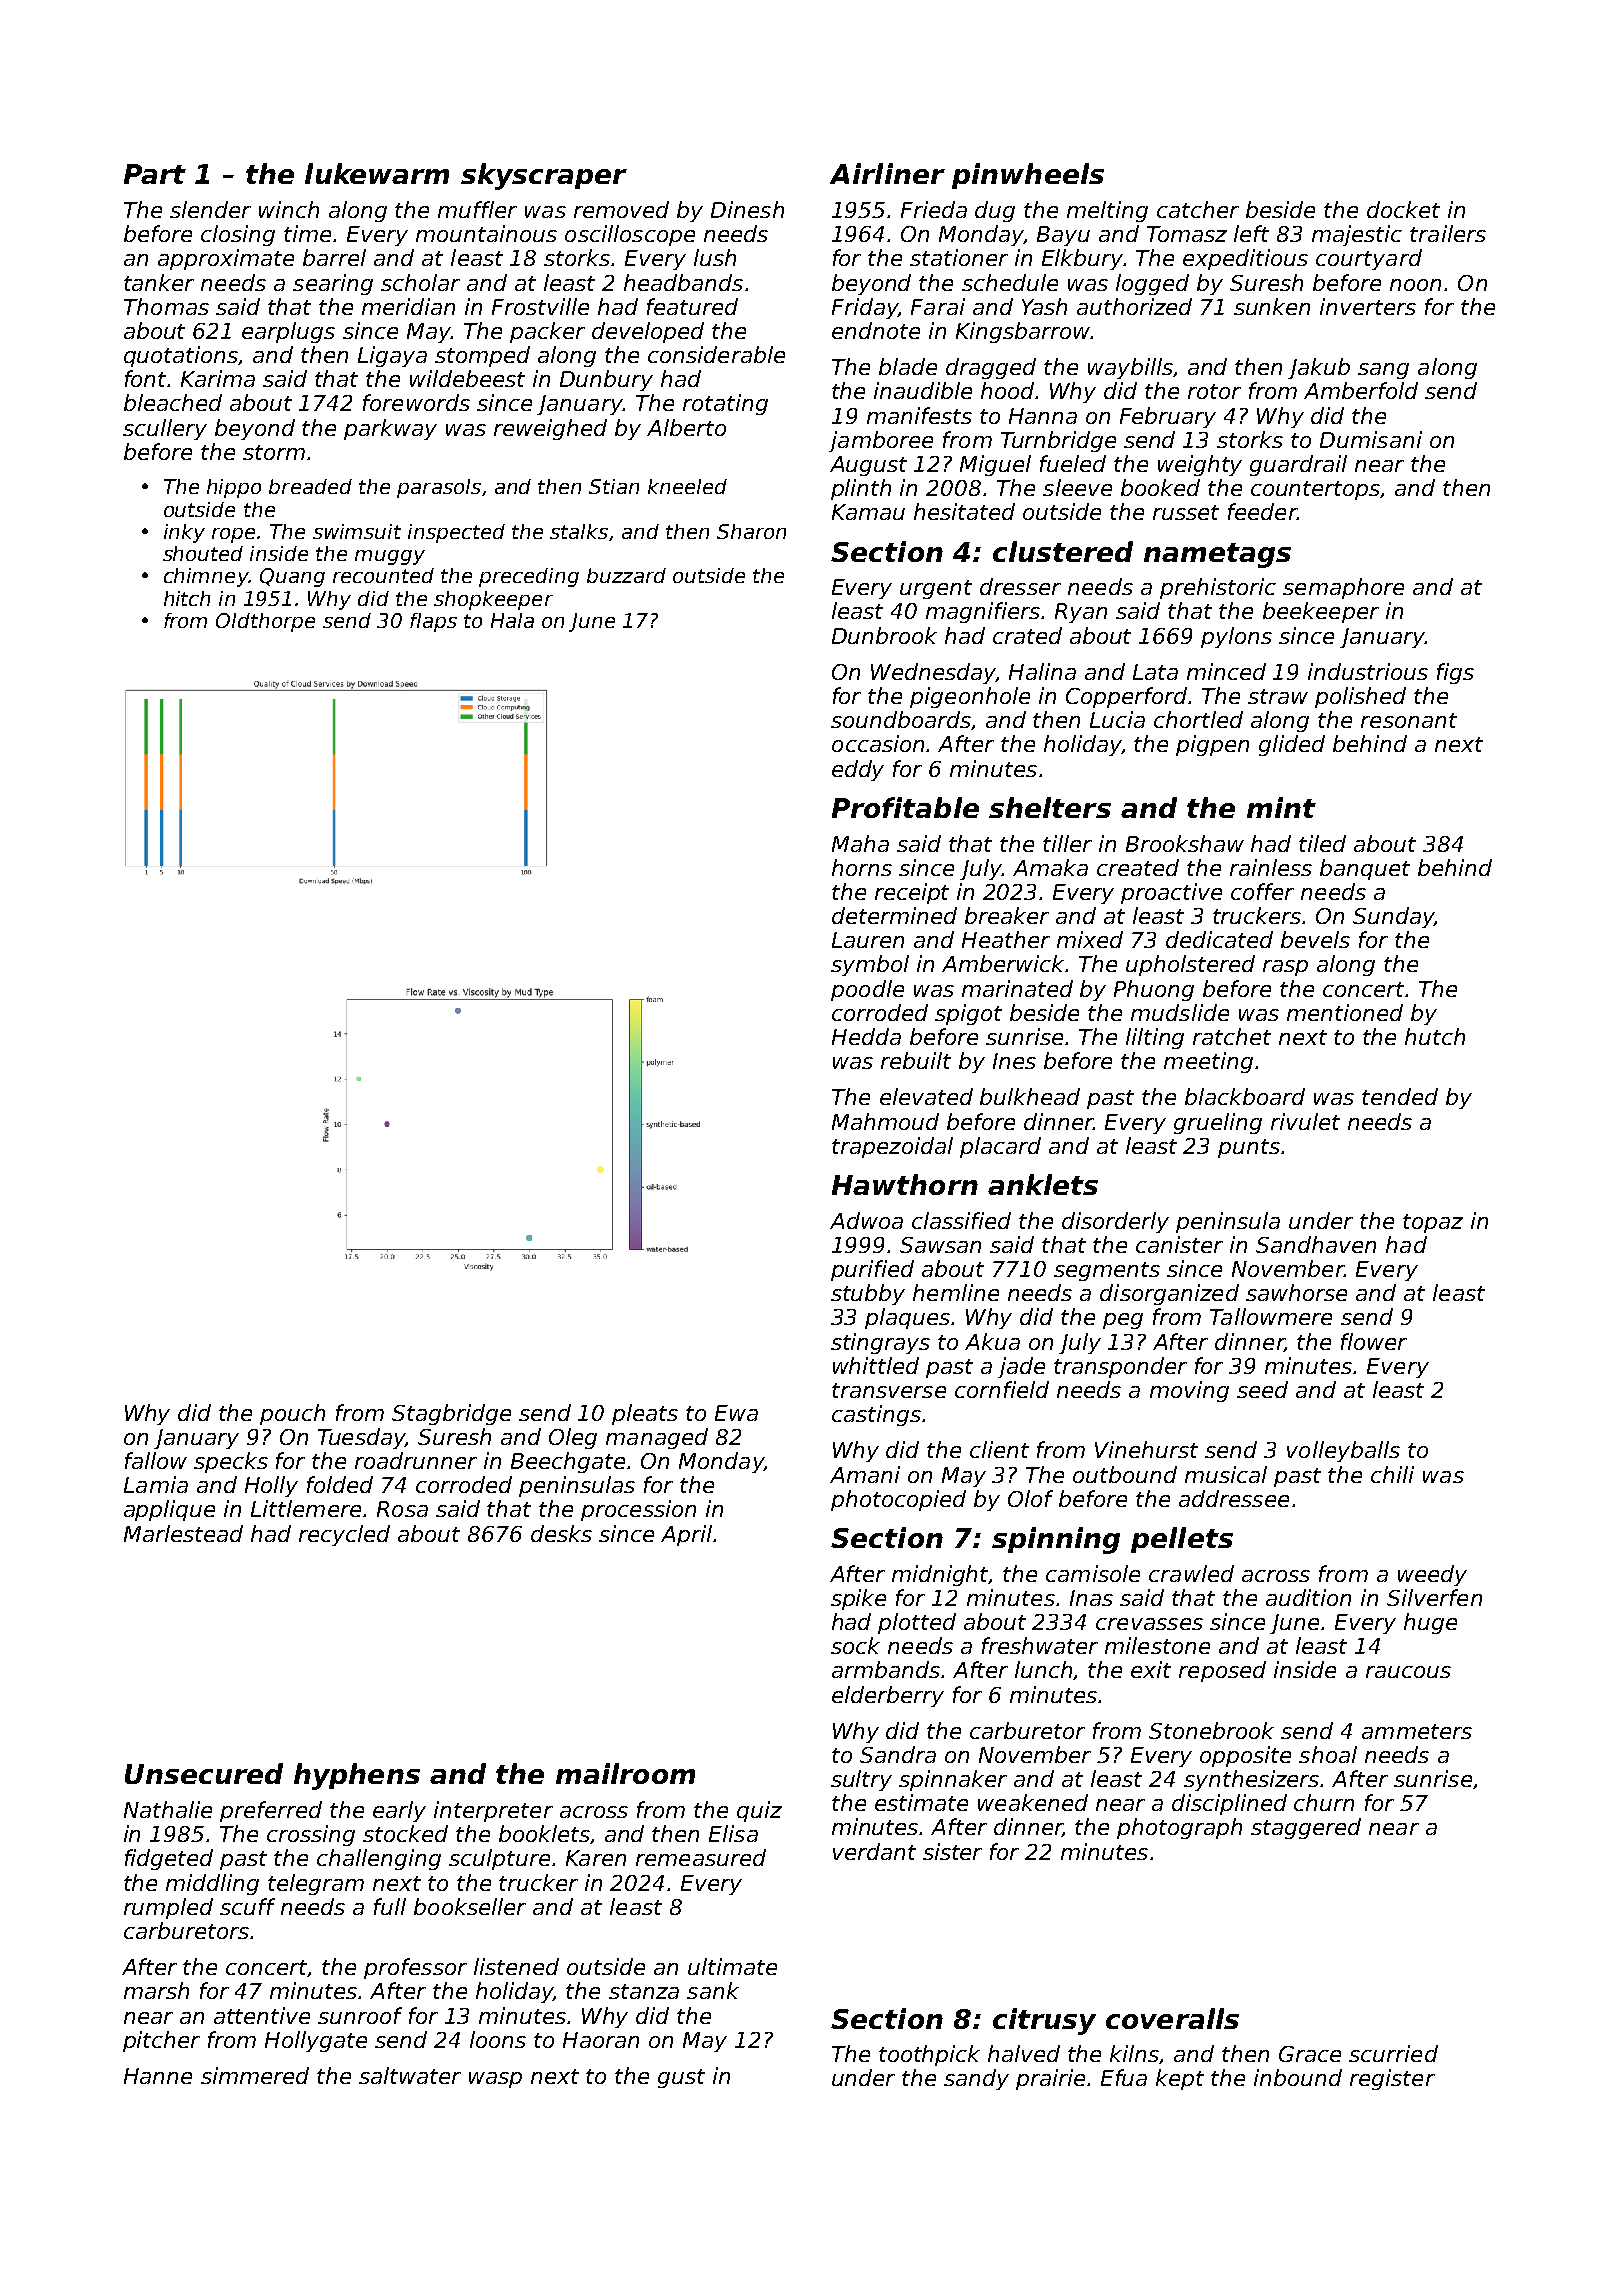 The height and width of the screenshot is (2292, 1620). I want to click on rivulet, so click(1305, 1121).
